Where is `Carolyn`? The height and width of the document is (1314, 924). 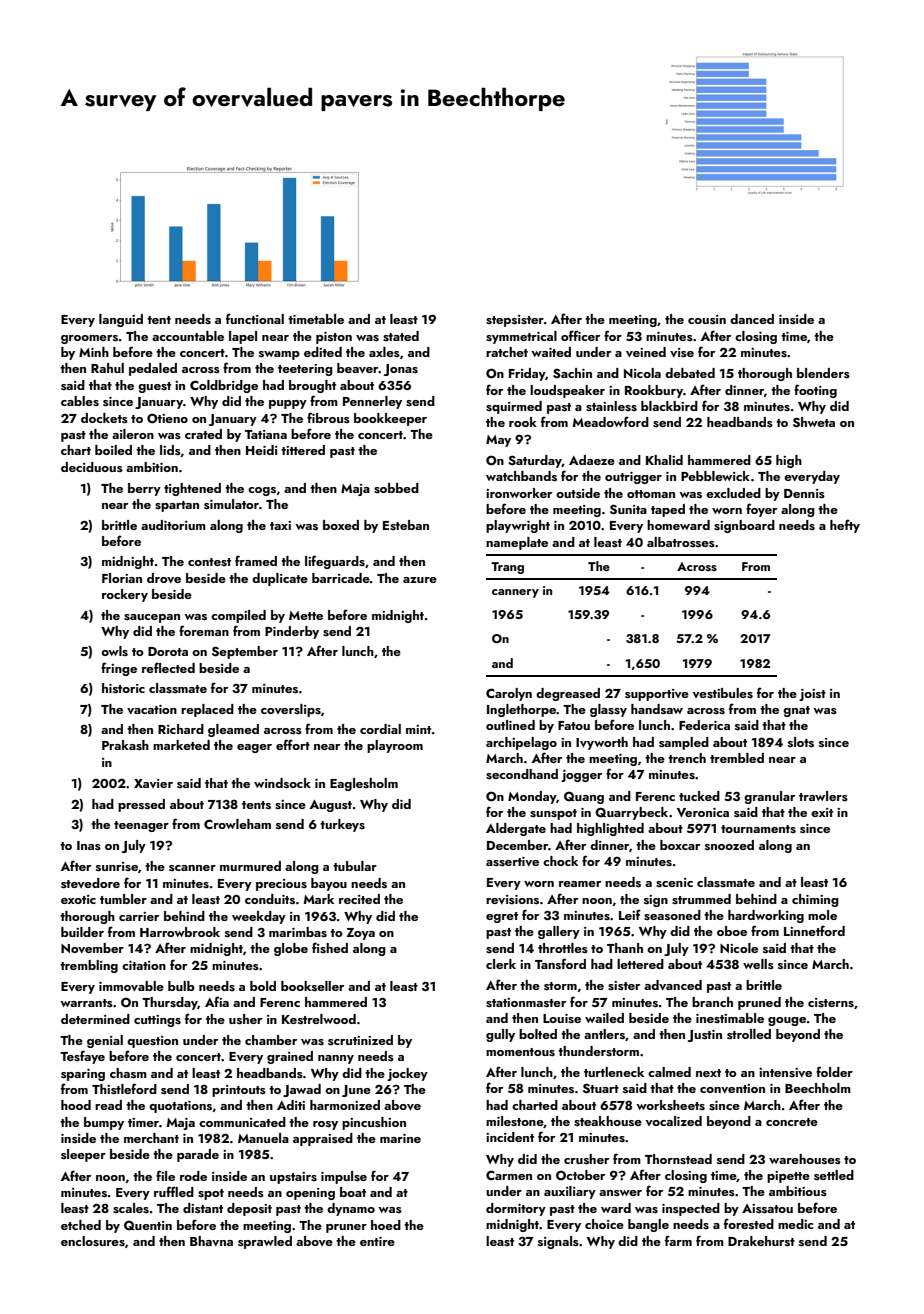 Carolyn is located at coordinates (509, 694).
